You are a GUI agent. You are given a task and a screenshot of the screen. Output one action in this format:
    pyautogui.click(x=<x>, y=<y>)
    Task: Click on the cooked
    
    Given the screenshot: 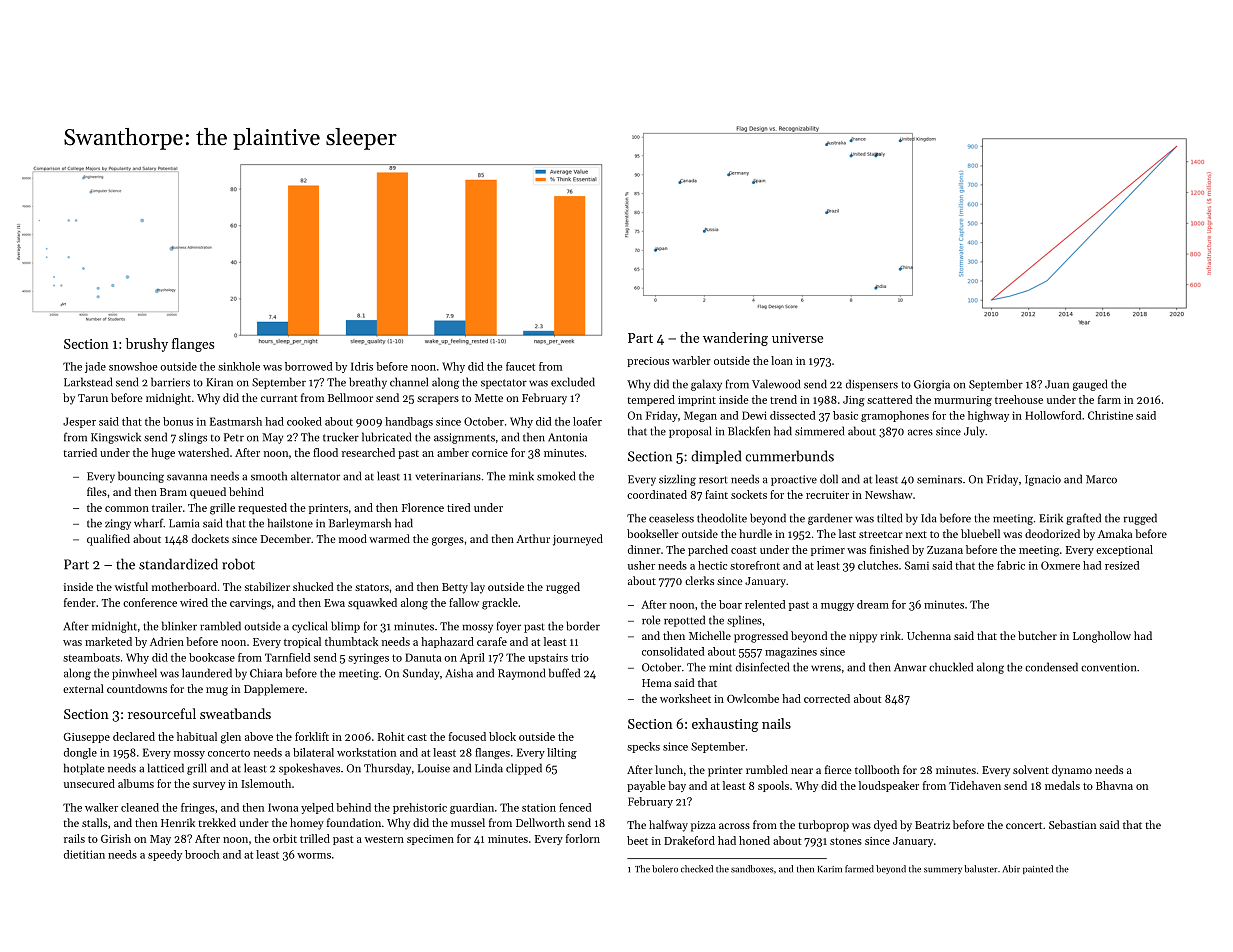 What is the action you would take?
    pyautogui.click(x=304, y=421)
